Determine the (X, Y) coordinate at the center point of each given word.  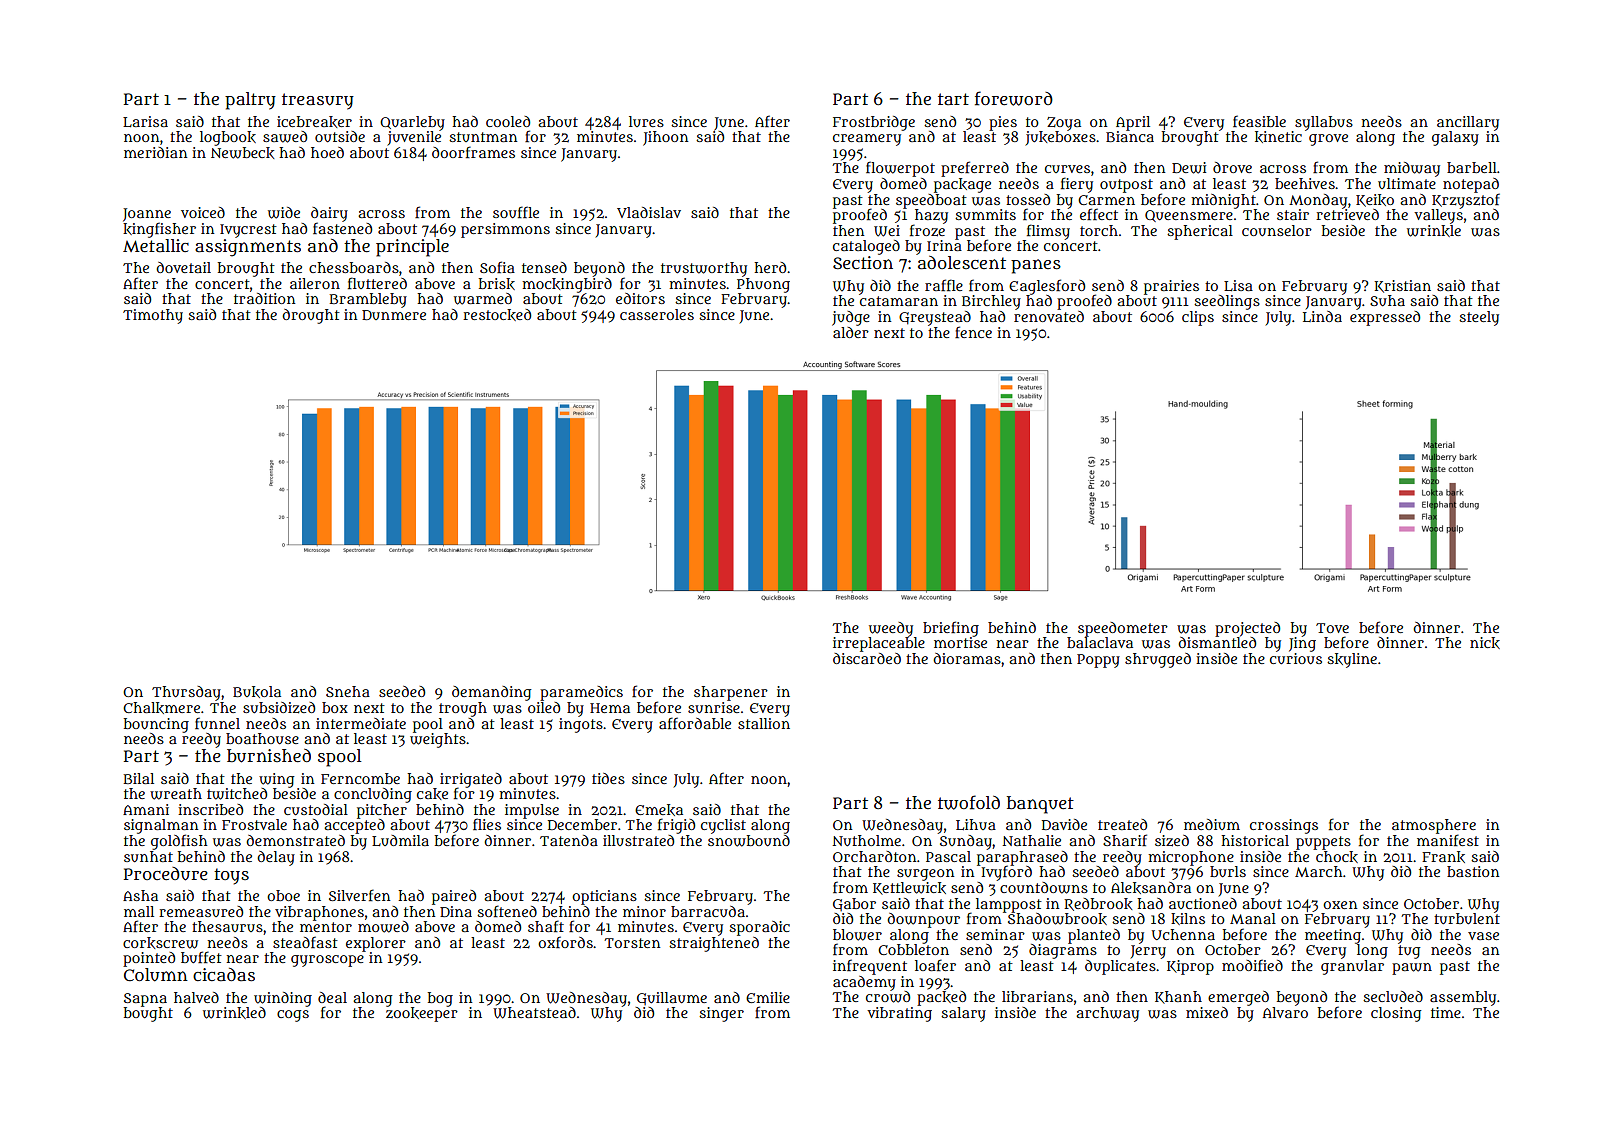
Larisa (145, 121)
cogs (293, 1016)
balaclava (1100, 642)
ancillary (1468, 123)
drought (311, 316)
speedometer (1123, 629)
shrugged (1158, 660)
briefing (951, 629)
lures (646, 121)
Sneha (348, 691)
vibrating (899, 1014)
